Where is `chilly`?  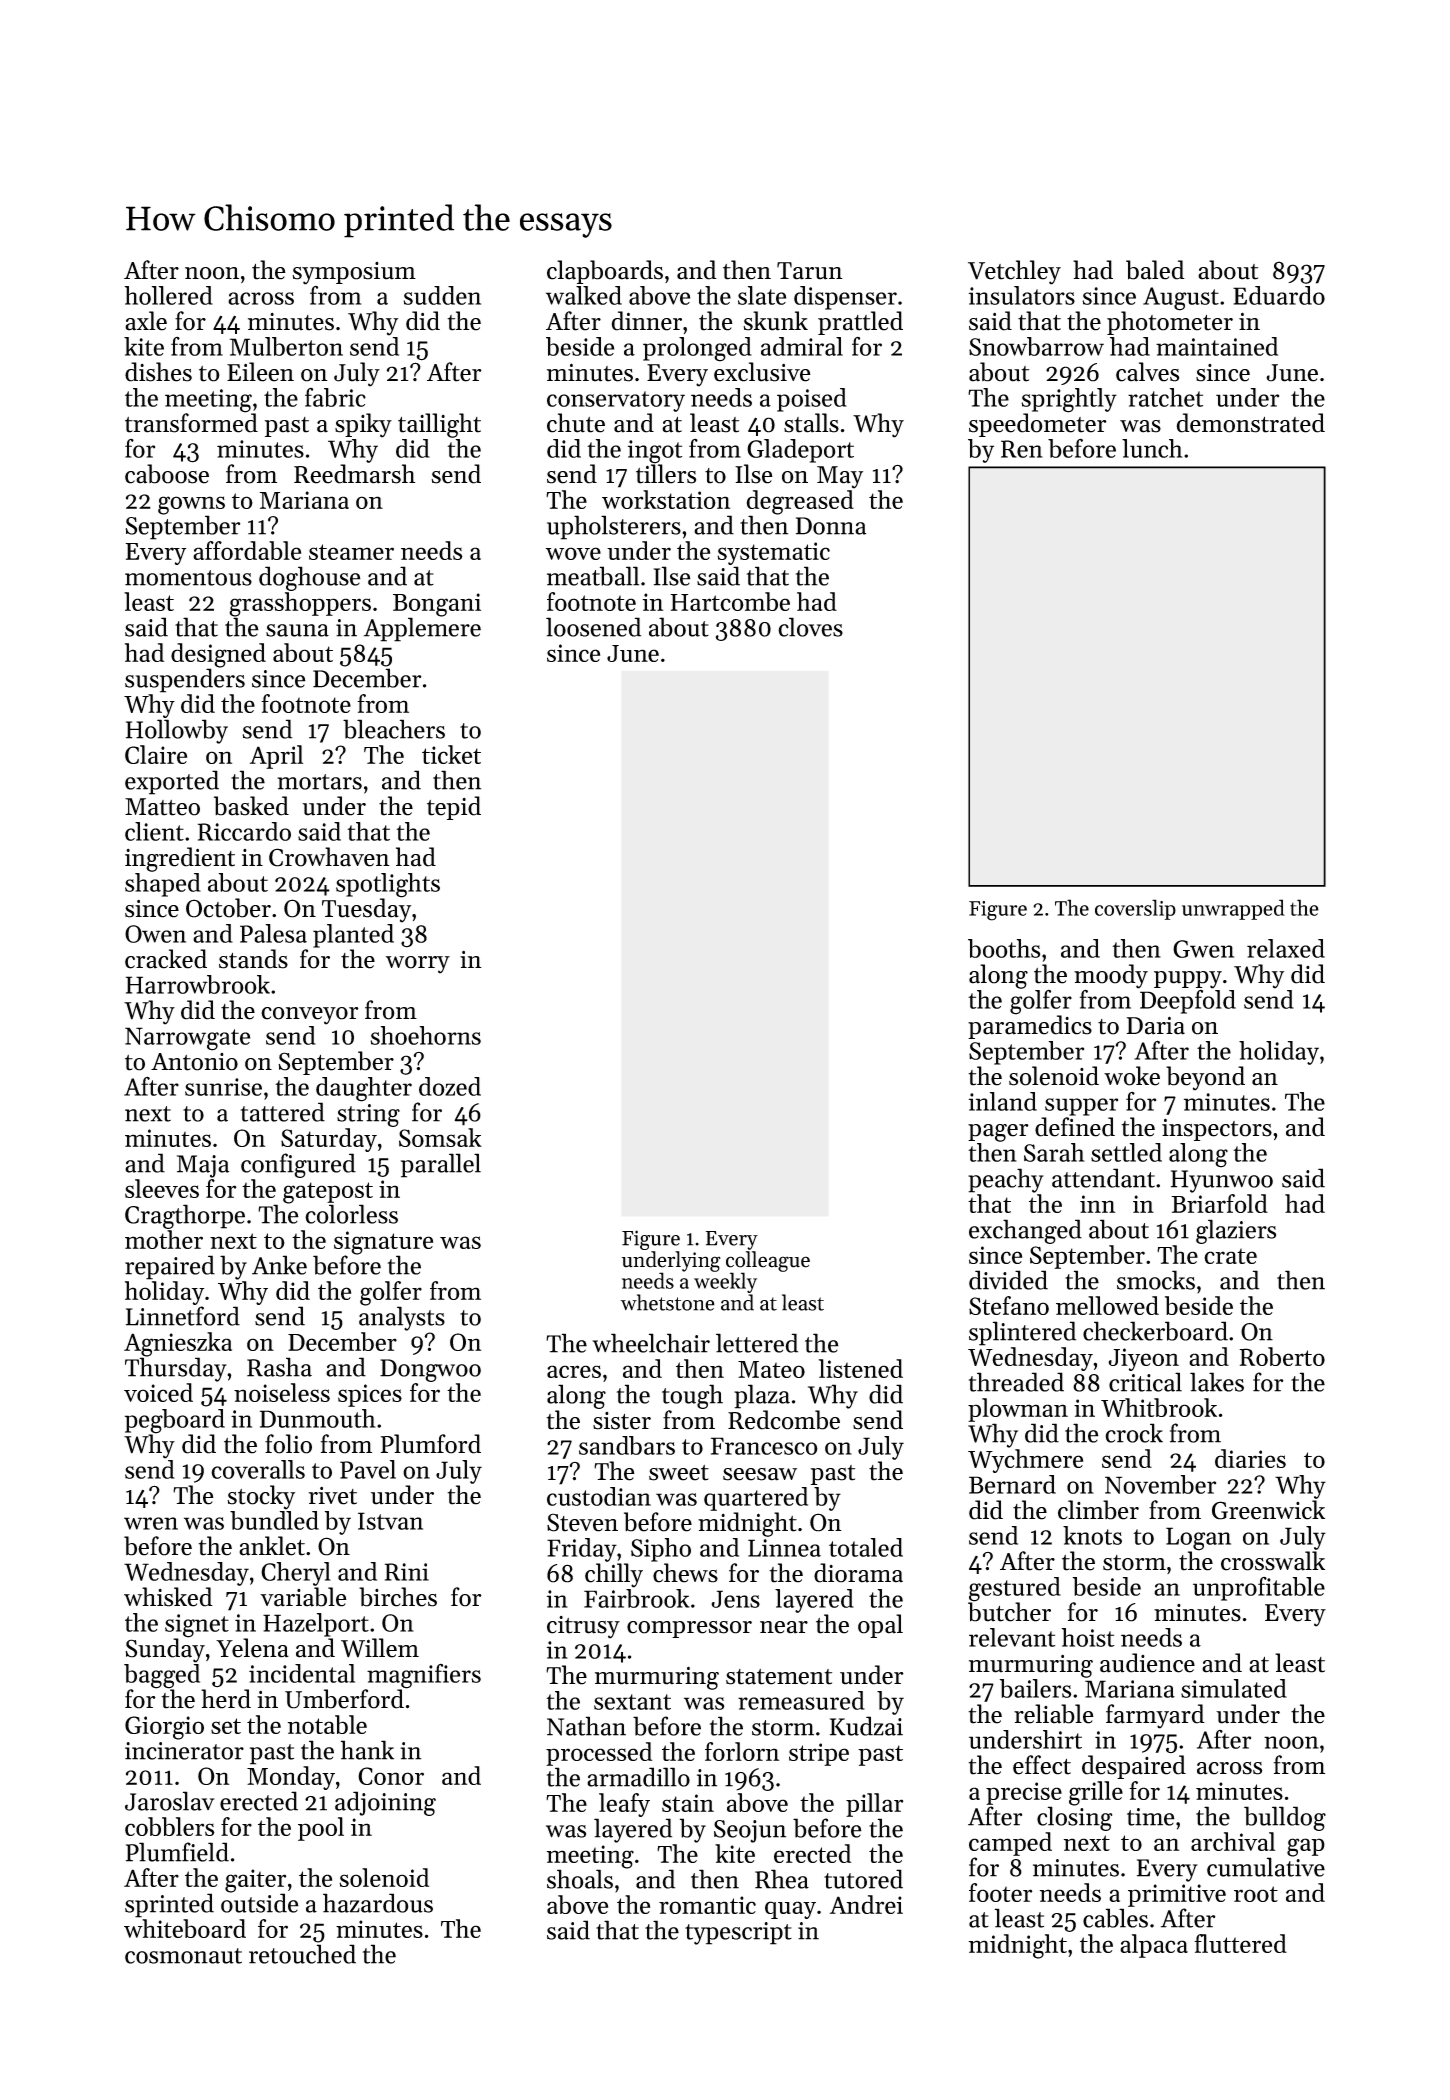 chilly is located at coordinates (614, 1575).
